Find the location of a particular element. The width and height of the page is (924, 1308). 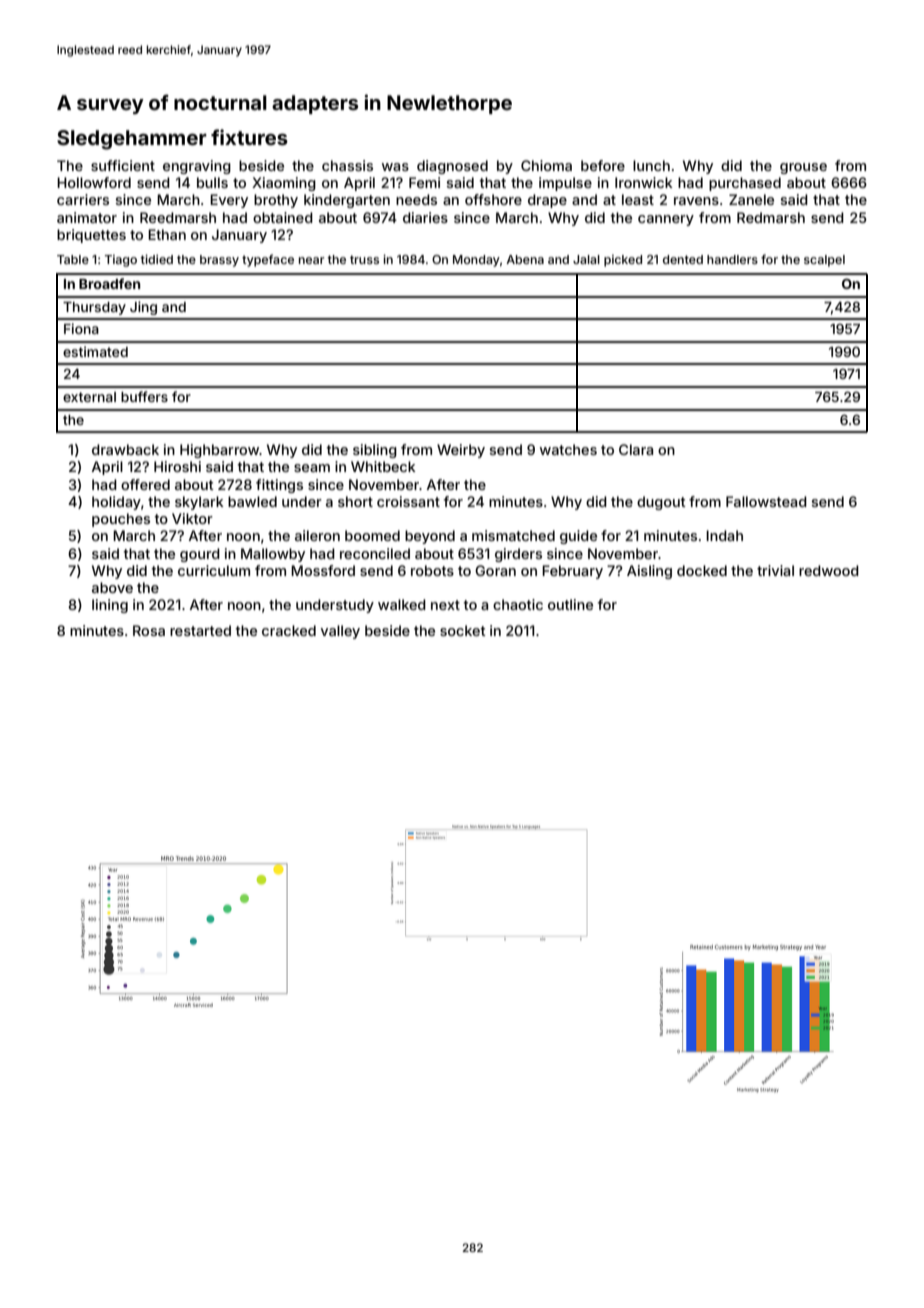

socket is located at coordinates (463, 630).
